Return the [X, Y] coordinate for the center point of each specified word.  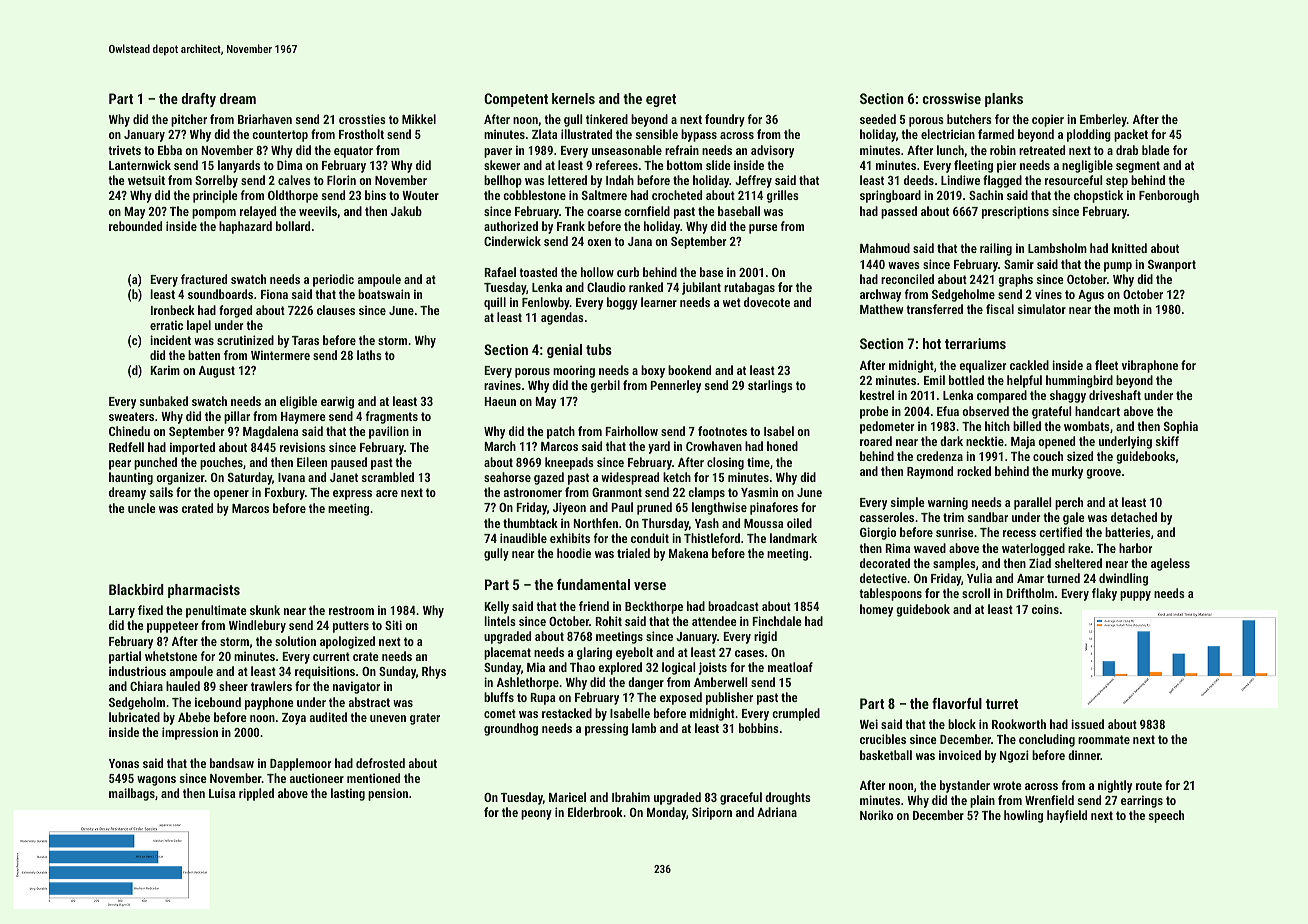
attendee [714, 621]
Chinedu [129, 431]
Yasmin [759, 492]
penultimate [216, 611]
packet [1131, 135]
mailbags [132, 794]
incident [170, 340]
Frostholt [361, 134]
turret [1002, 704]
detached [1134, 517]
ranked [646, 287]
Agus [1091, 296]
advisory [772, 151]
